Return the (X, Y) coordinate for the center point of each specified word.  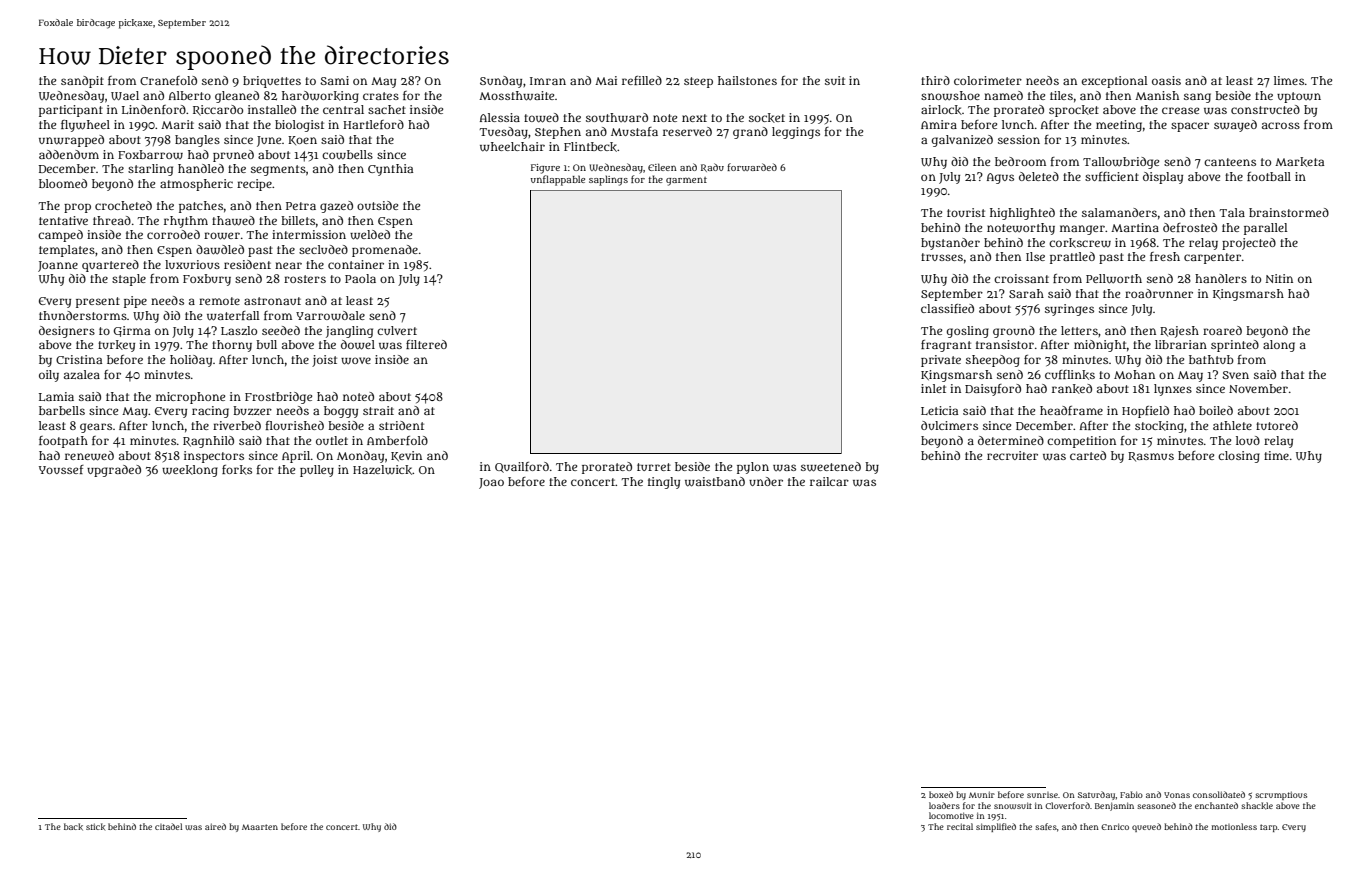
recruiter (1012, 455)
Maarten (260, 827)
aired (215, 826)
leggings (796, 133)
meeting (1119, 126)
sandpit (82, 82)
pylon (753, 468)
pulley (317, 471)
